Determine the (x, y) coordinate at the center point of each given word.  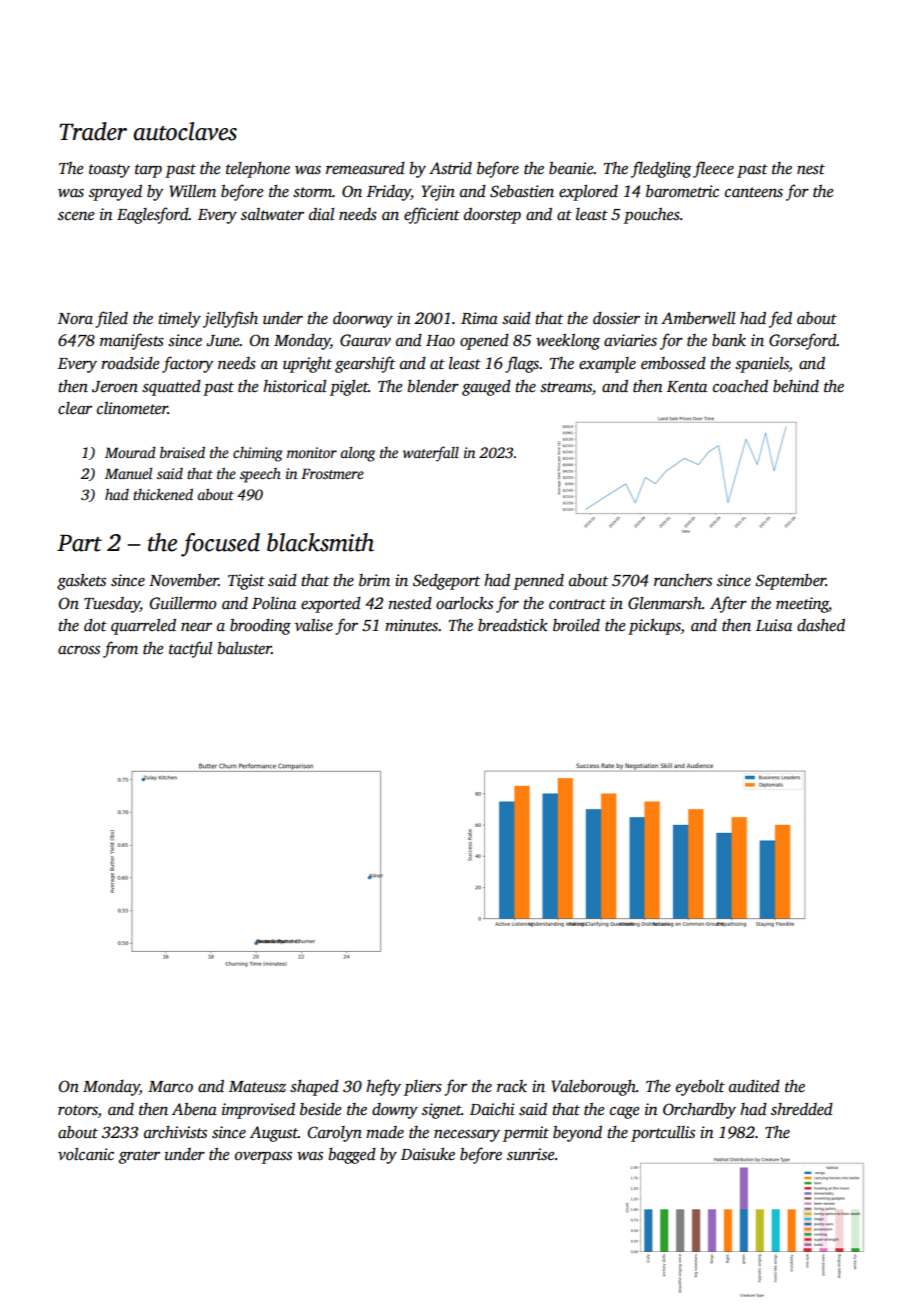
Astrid (450, 168)
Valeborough (593, 1088)
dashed (821, 625)
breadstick (513, 625)
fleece (713, 169)
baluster (244, 648)
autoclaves (185, 131)
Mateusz (257, 1087)
